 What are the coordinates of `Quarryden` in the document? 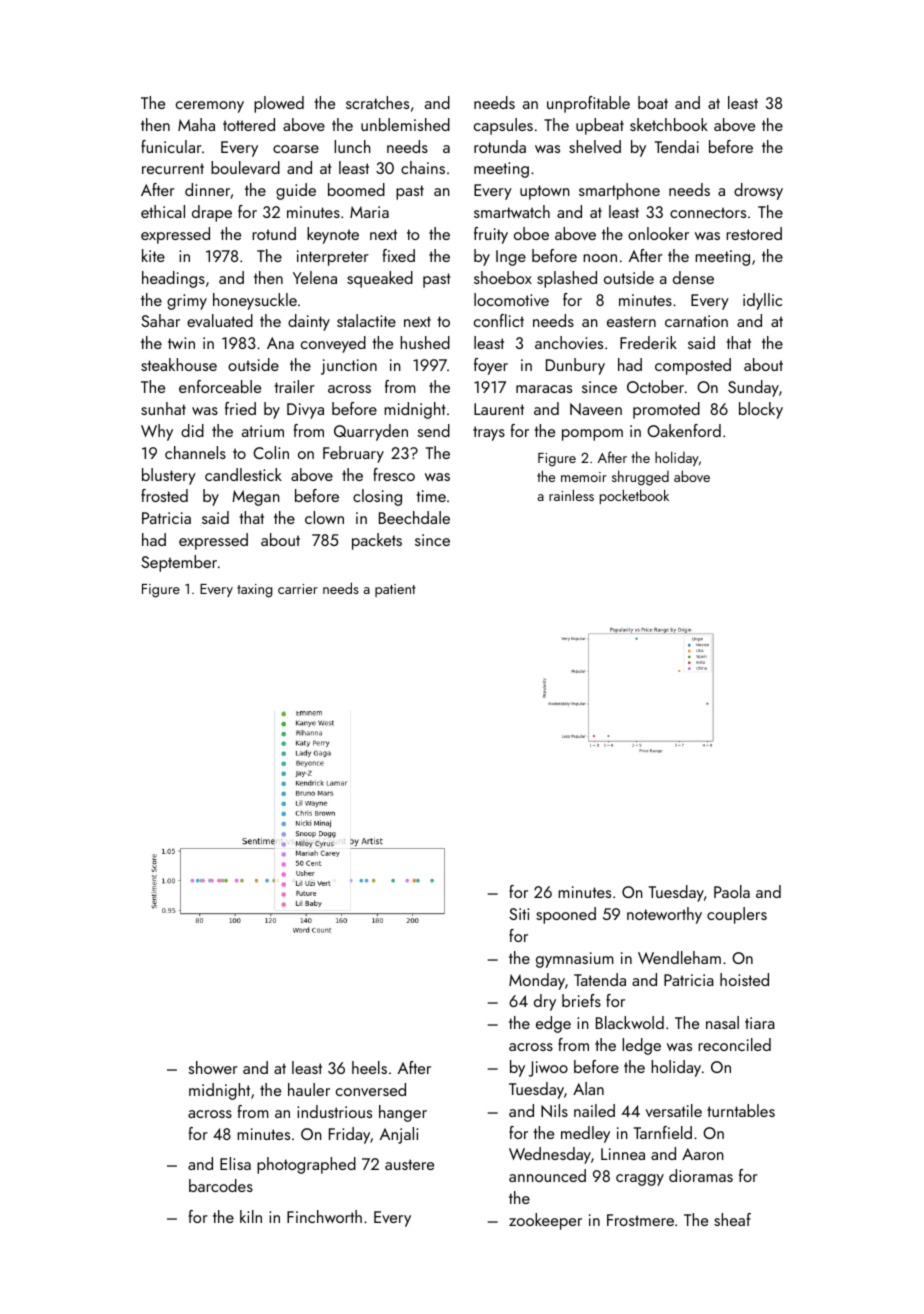 It's located at (371, 432).
